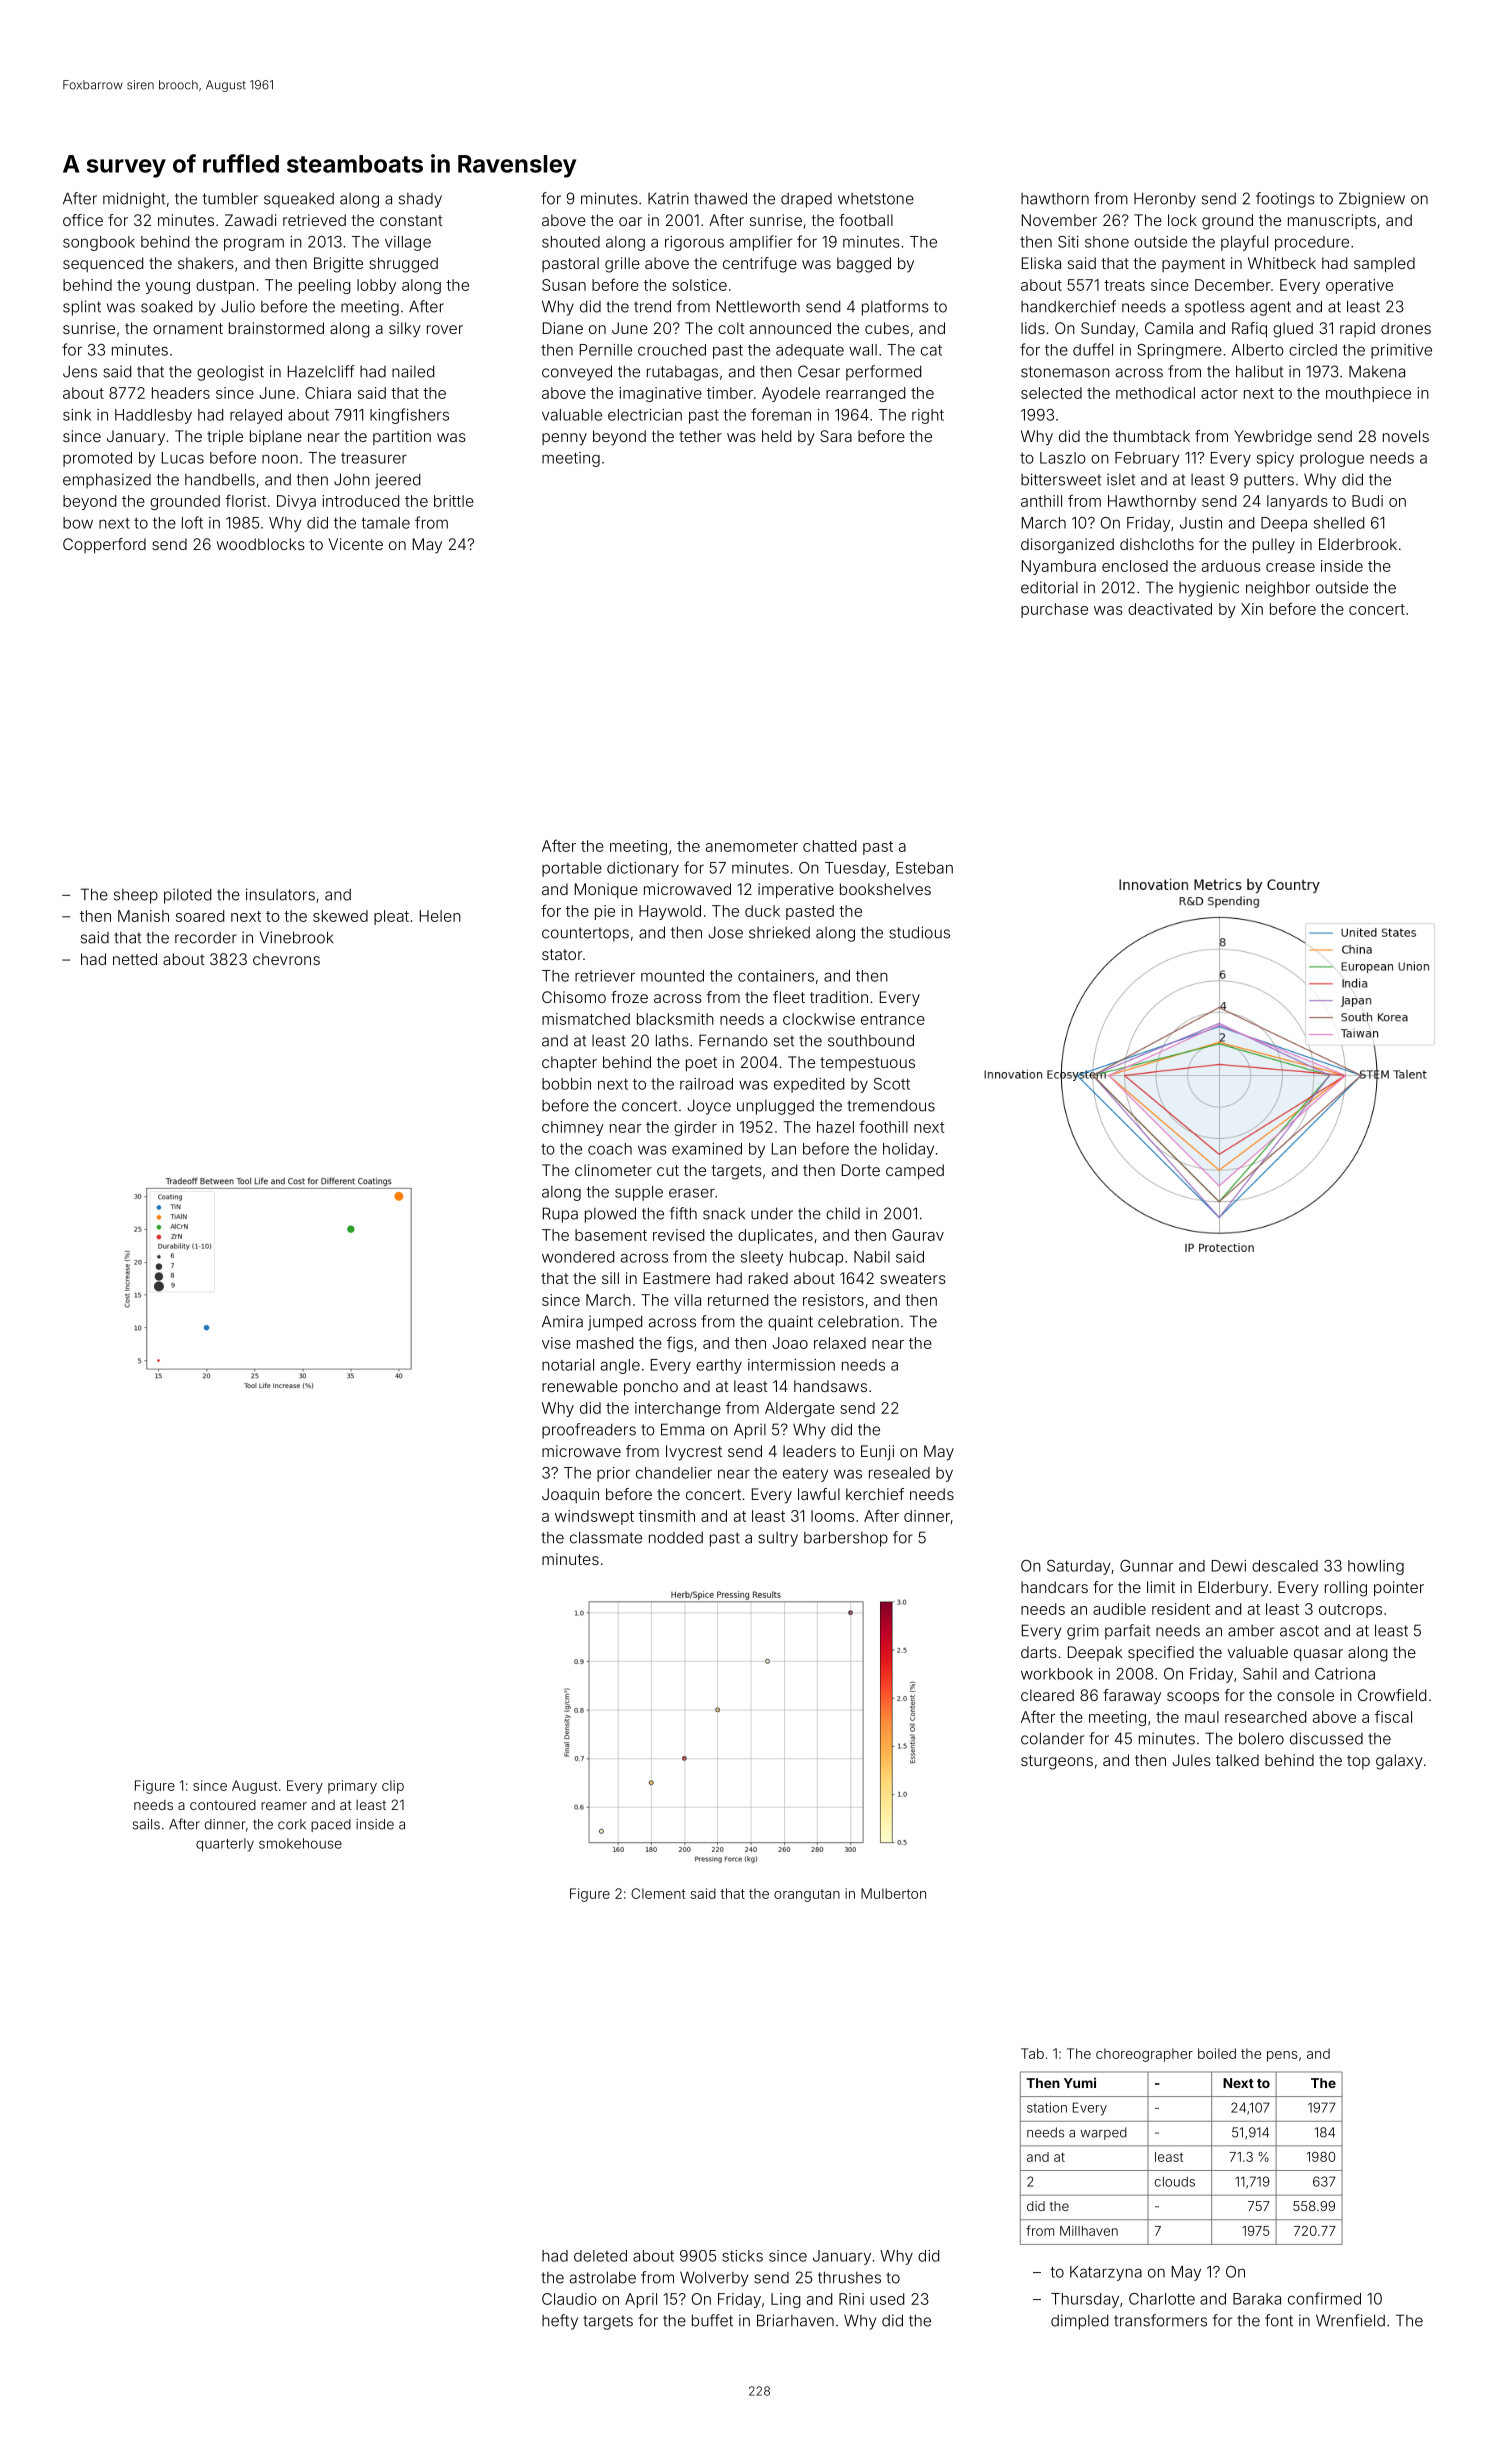  What do you see at coordinates (560, 2322) in the screenshot?
I see `hefty` at bounding box center [560, 2322].
